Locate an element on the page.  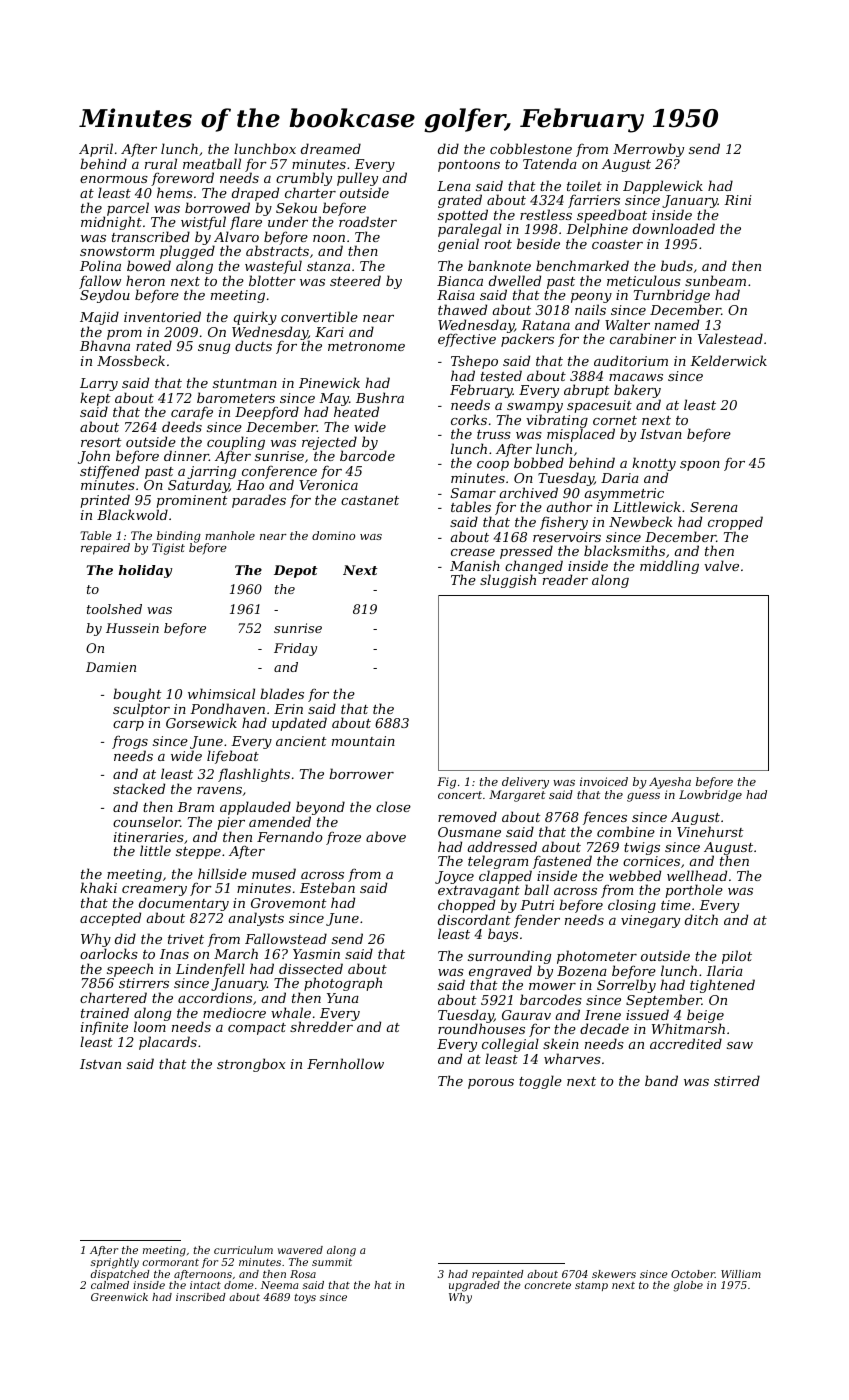
Depot is located at coordinates (296, 571).
